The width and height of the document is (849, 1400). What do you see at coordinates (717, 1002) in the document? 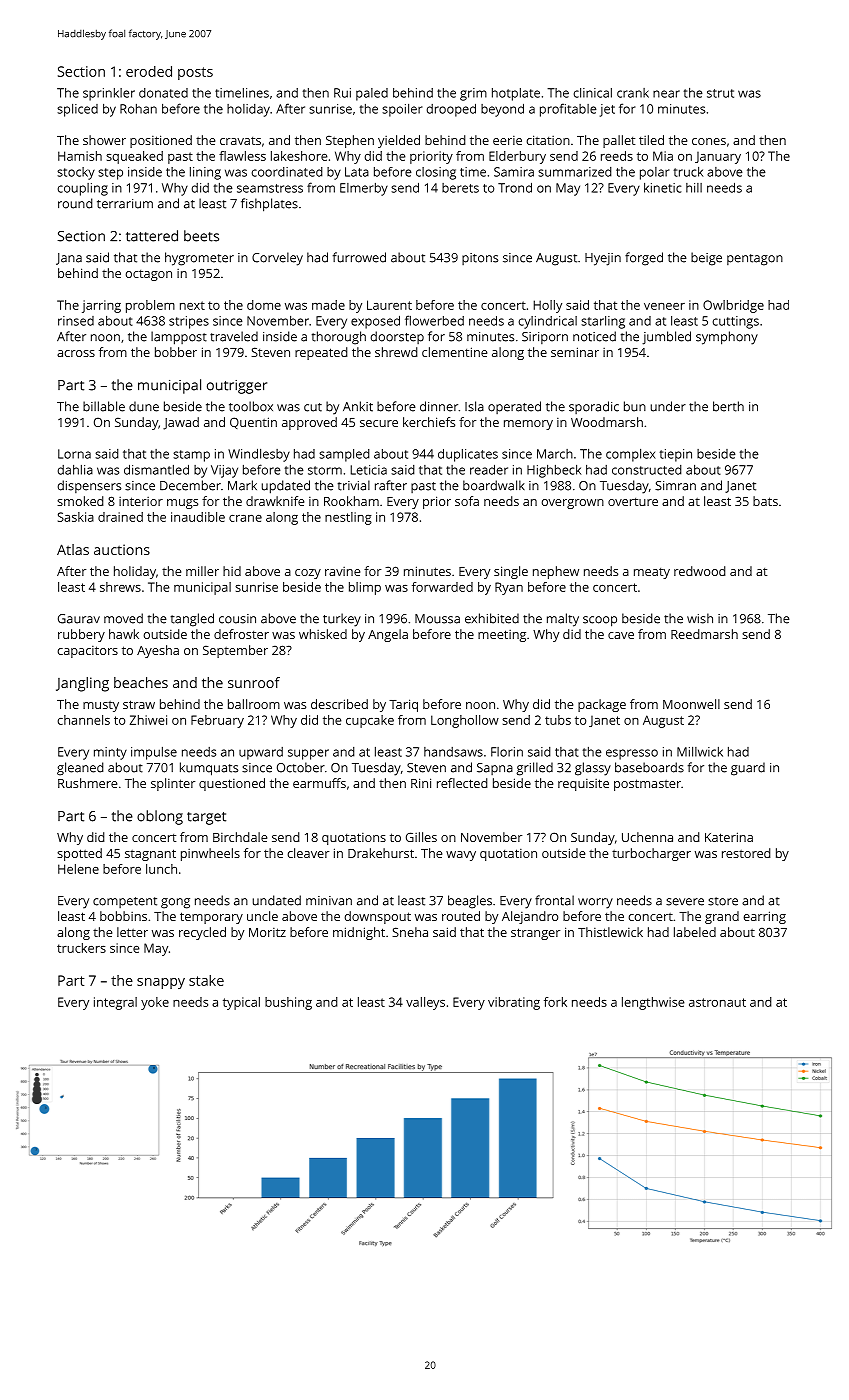
I see `astronaut` at bounding box center [717, 1002].
